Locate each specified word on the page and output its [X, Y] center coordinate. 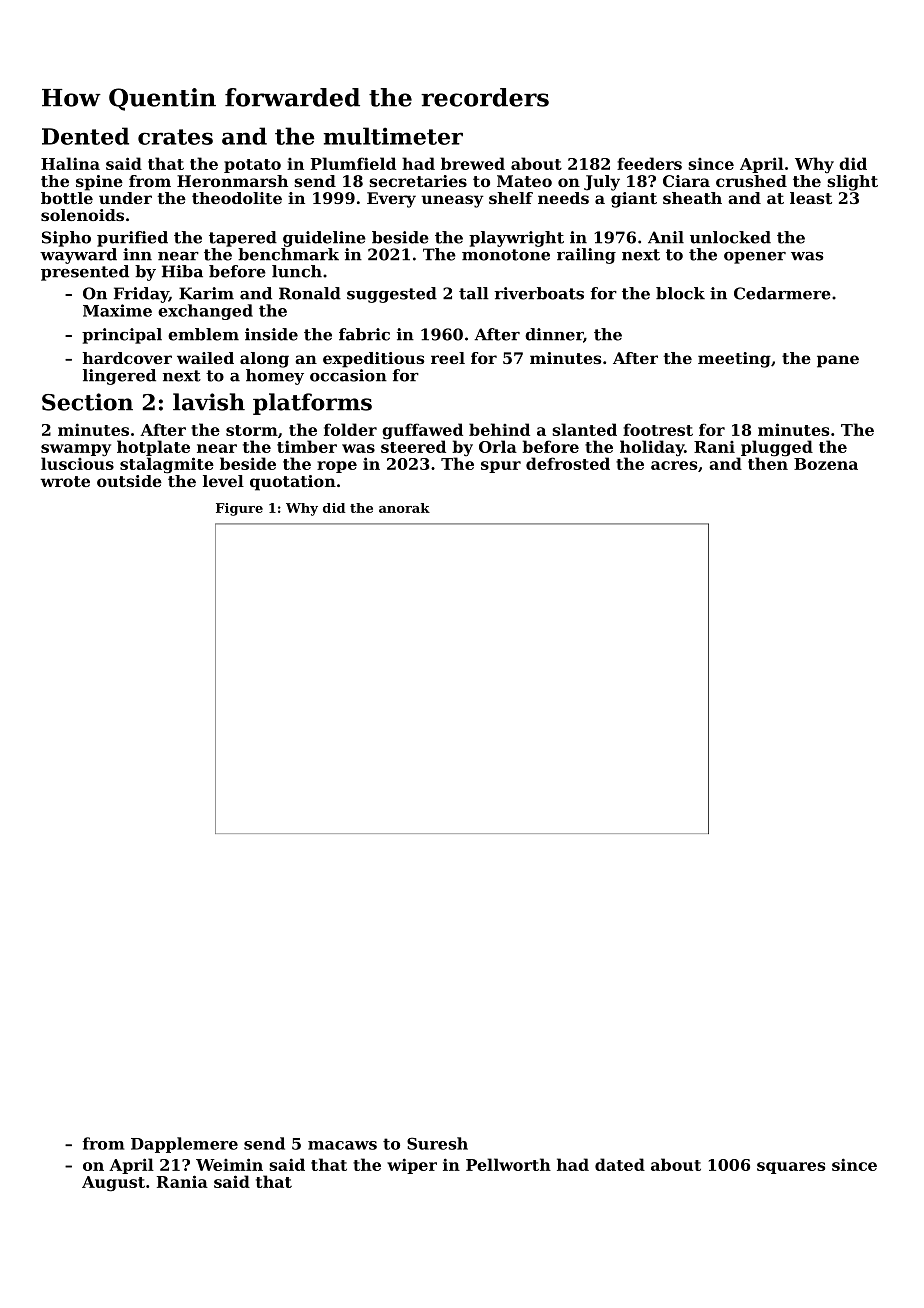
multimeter [393, 136]
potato [252, 166]
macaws [342, 1145]
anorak [404, 508]
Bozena [826, 464]
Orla [498, 446]
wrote [65, 481]
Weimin [229, 1164]
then [768, 463]
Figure [239, 509]
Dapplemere [184, 1145]
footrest [658, 429]
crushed [751, 181]
